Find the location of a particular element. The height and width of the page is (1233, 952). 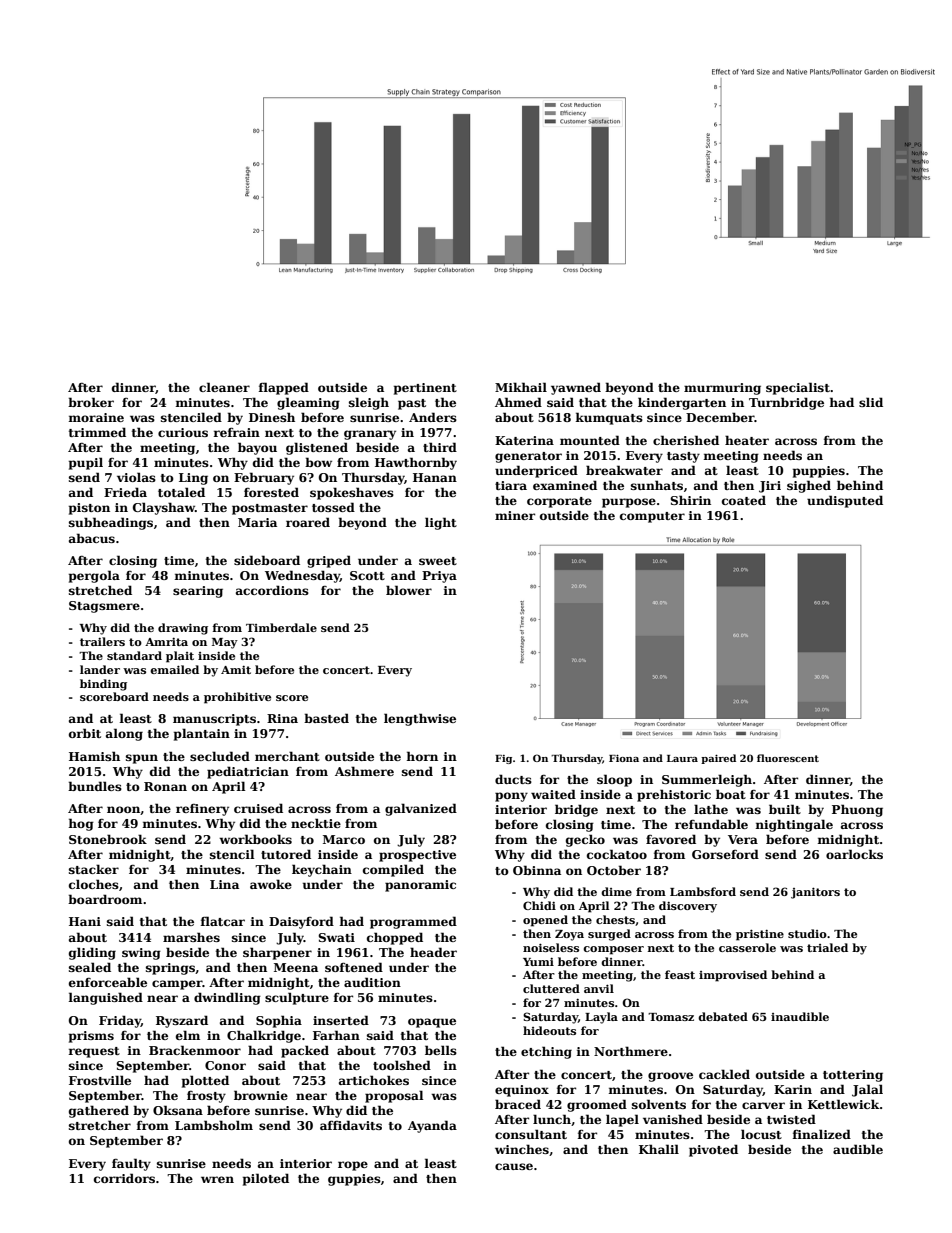

Priya is located at coordinates (439, 577).
